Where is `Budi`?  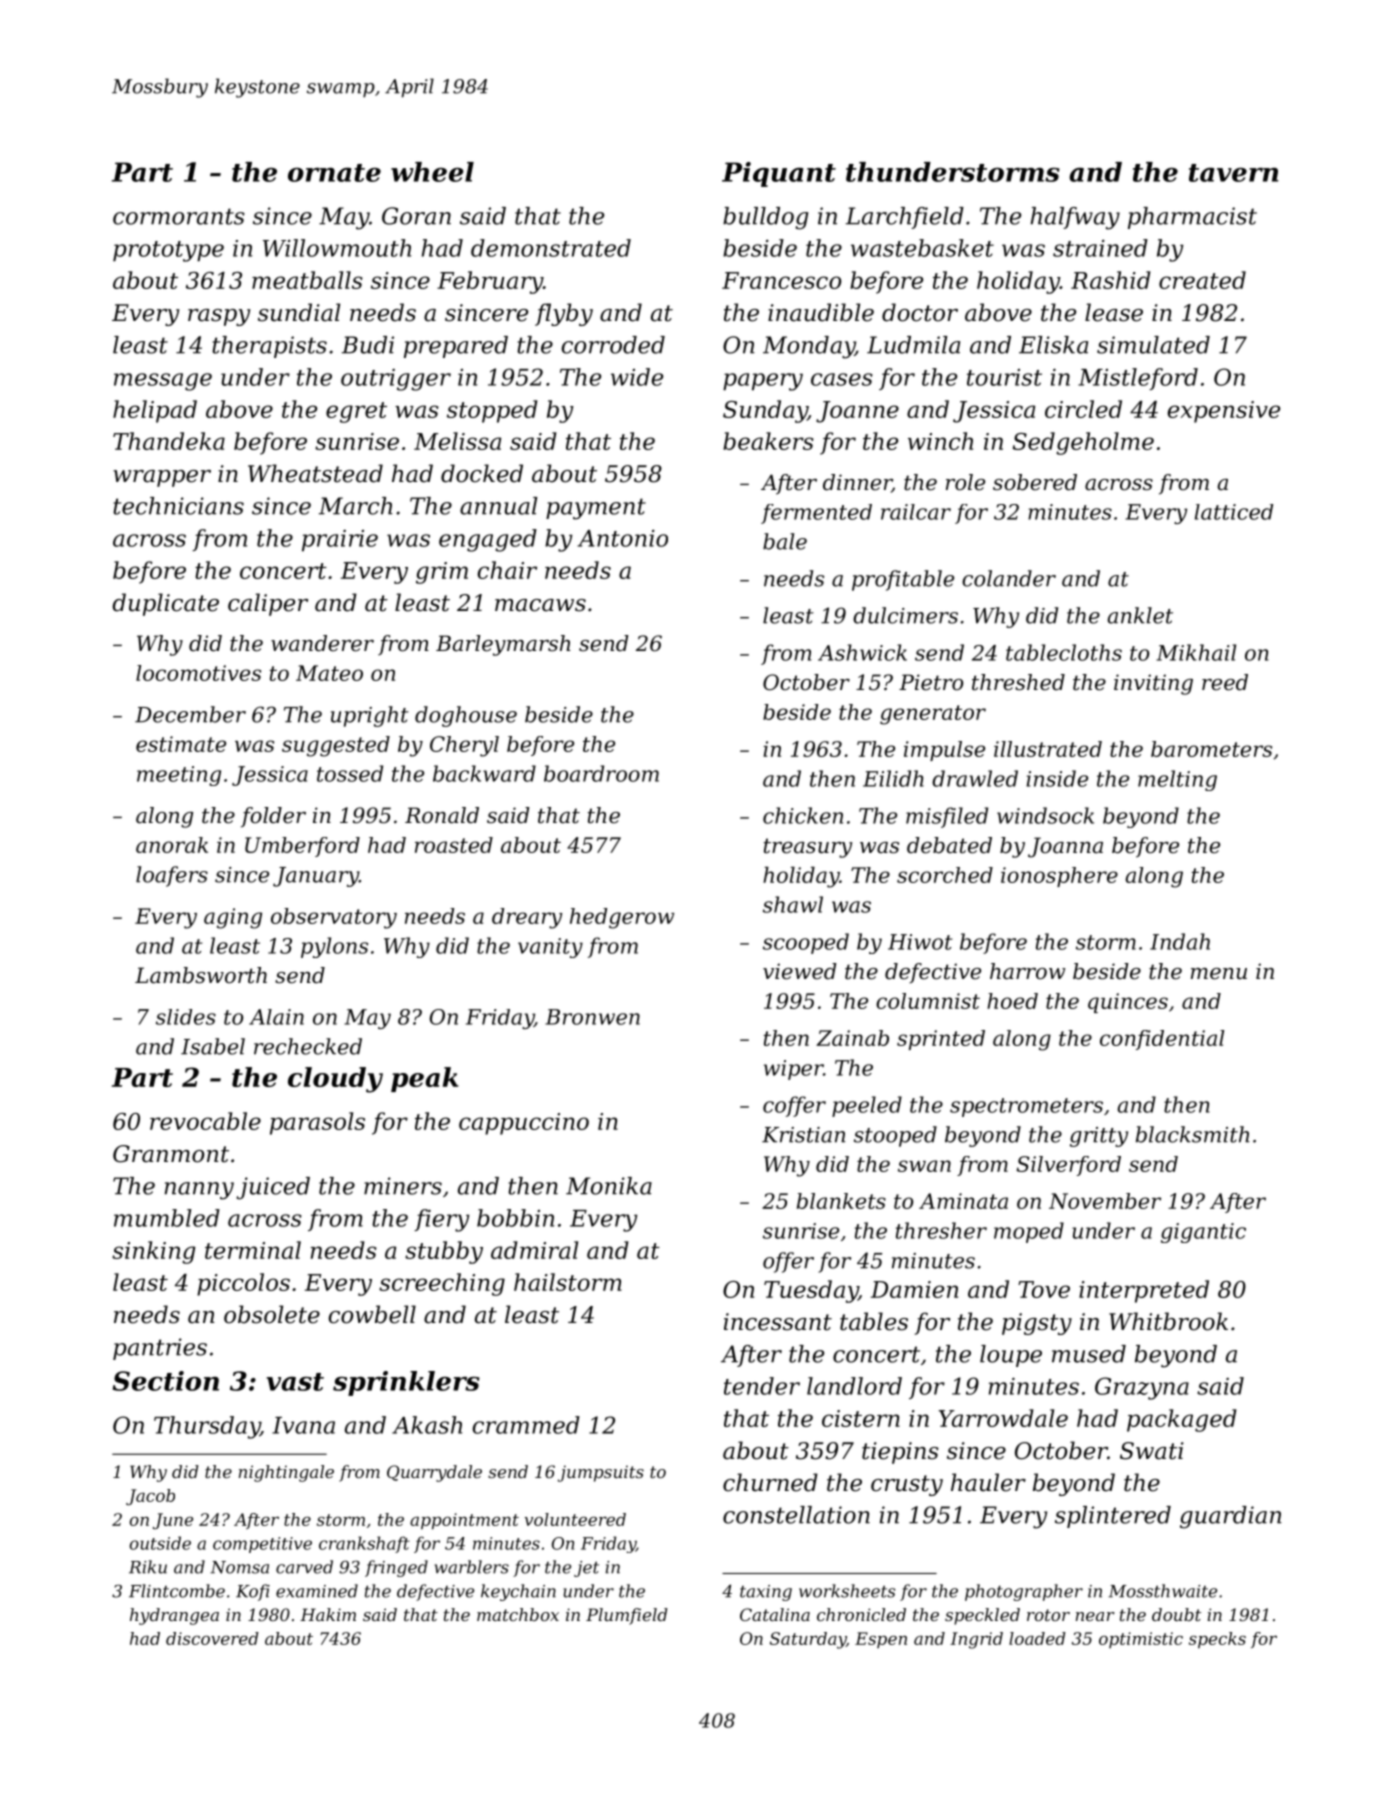 Budi is located at coordinates (368, 345).
